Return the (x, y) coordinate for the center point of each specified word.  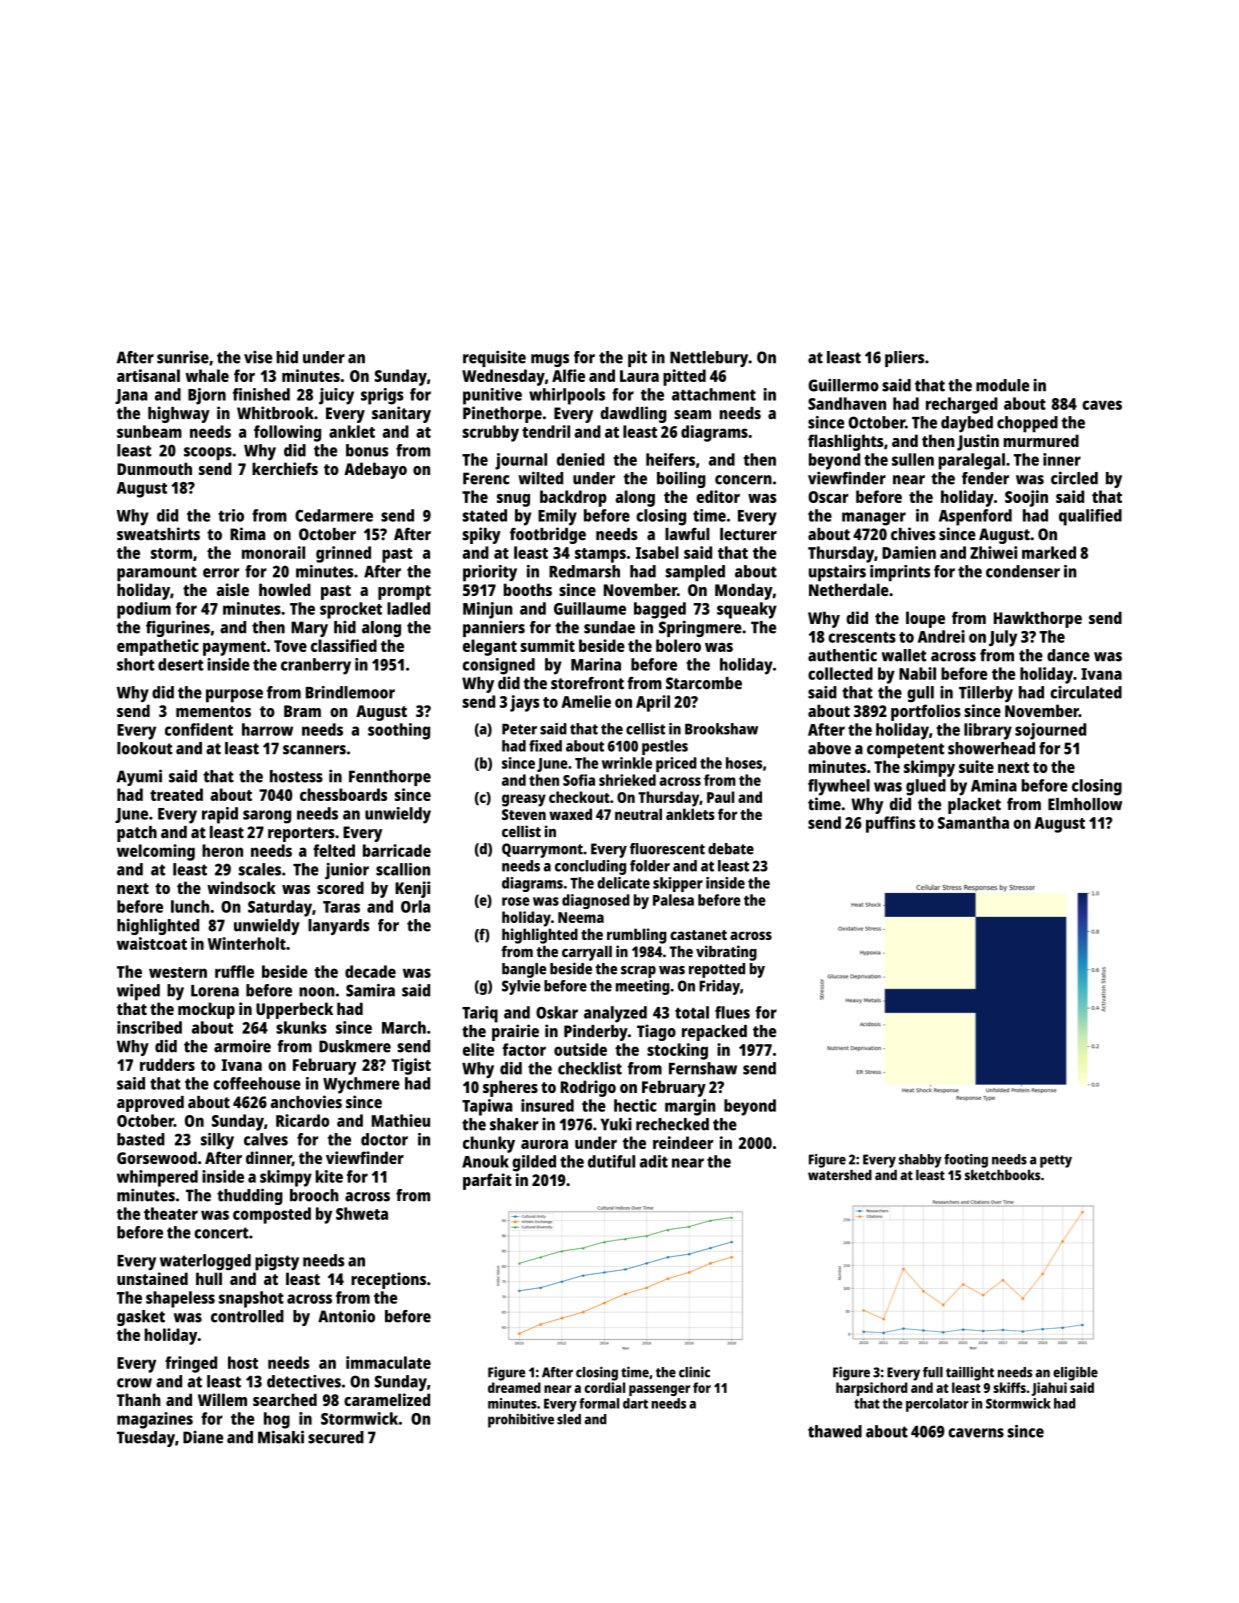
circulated (1086, 692)
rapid (220, 815)
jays (524, 703)
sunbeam (149, 431)
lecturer (748, 534)
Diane (203, 1437)
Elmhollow (1085, 804)
